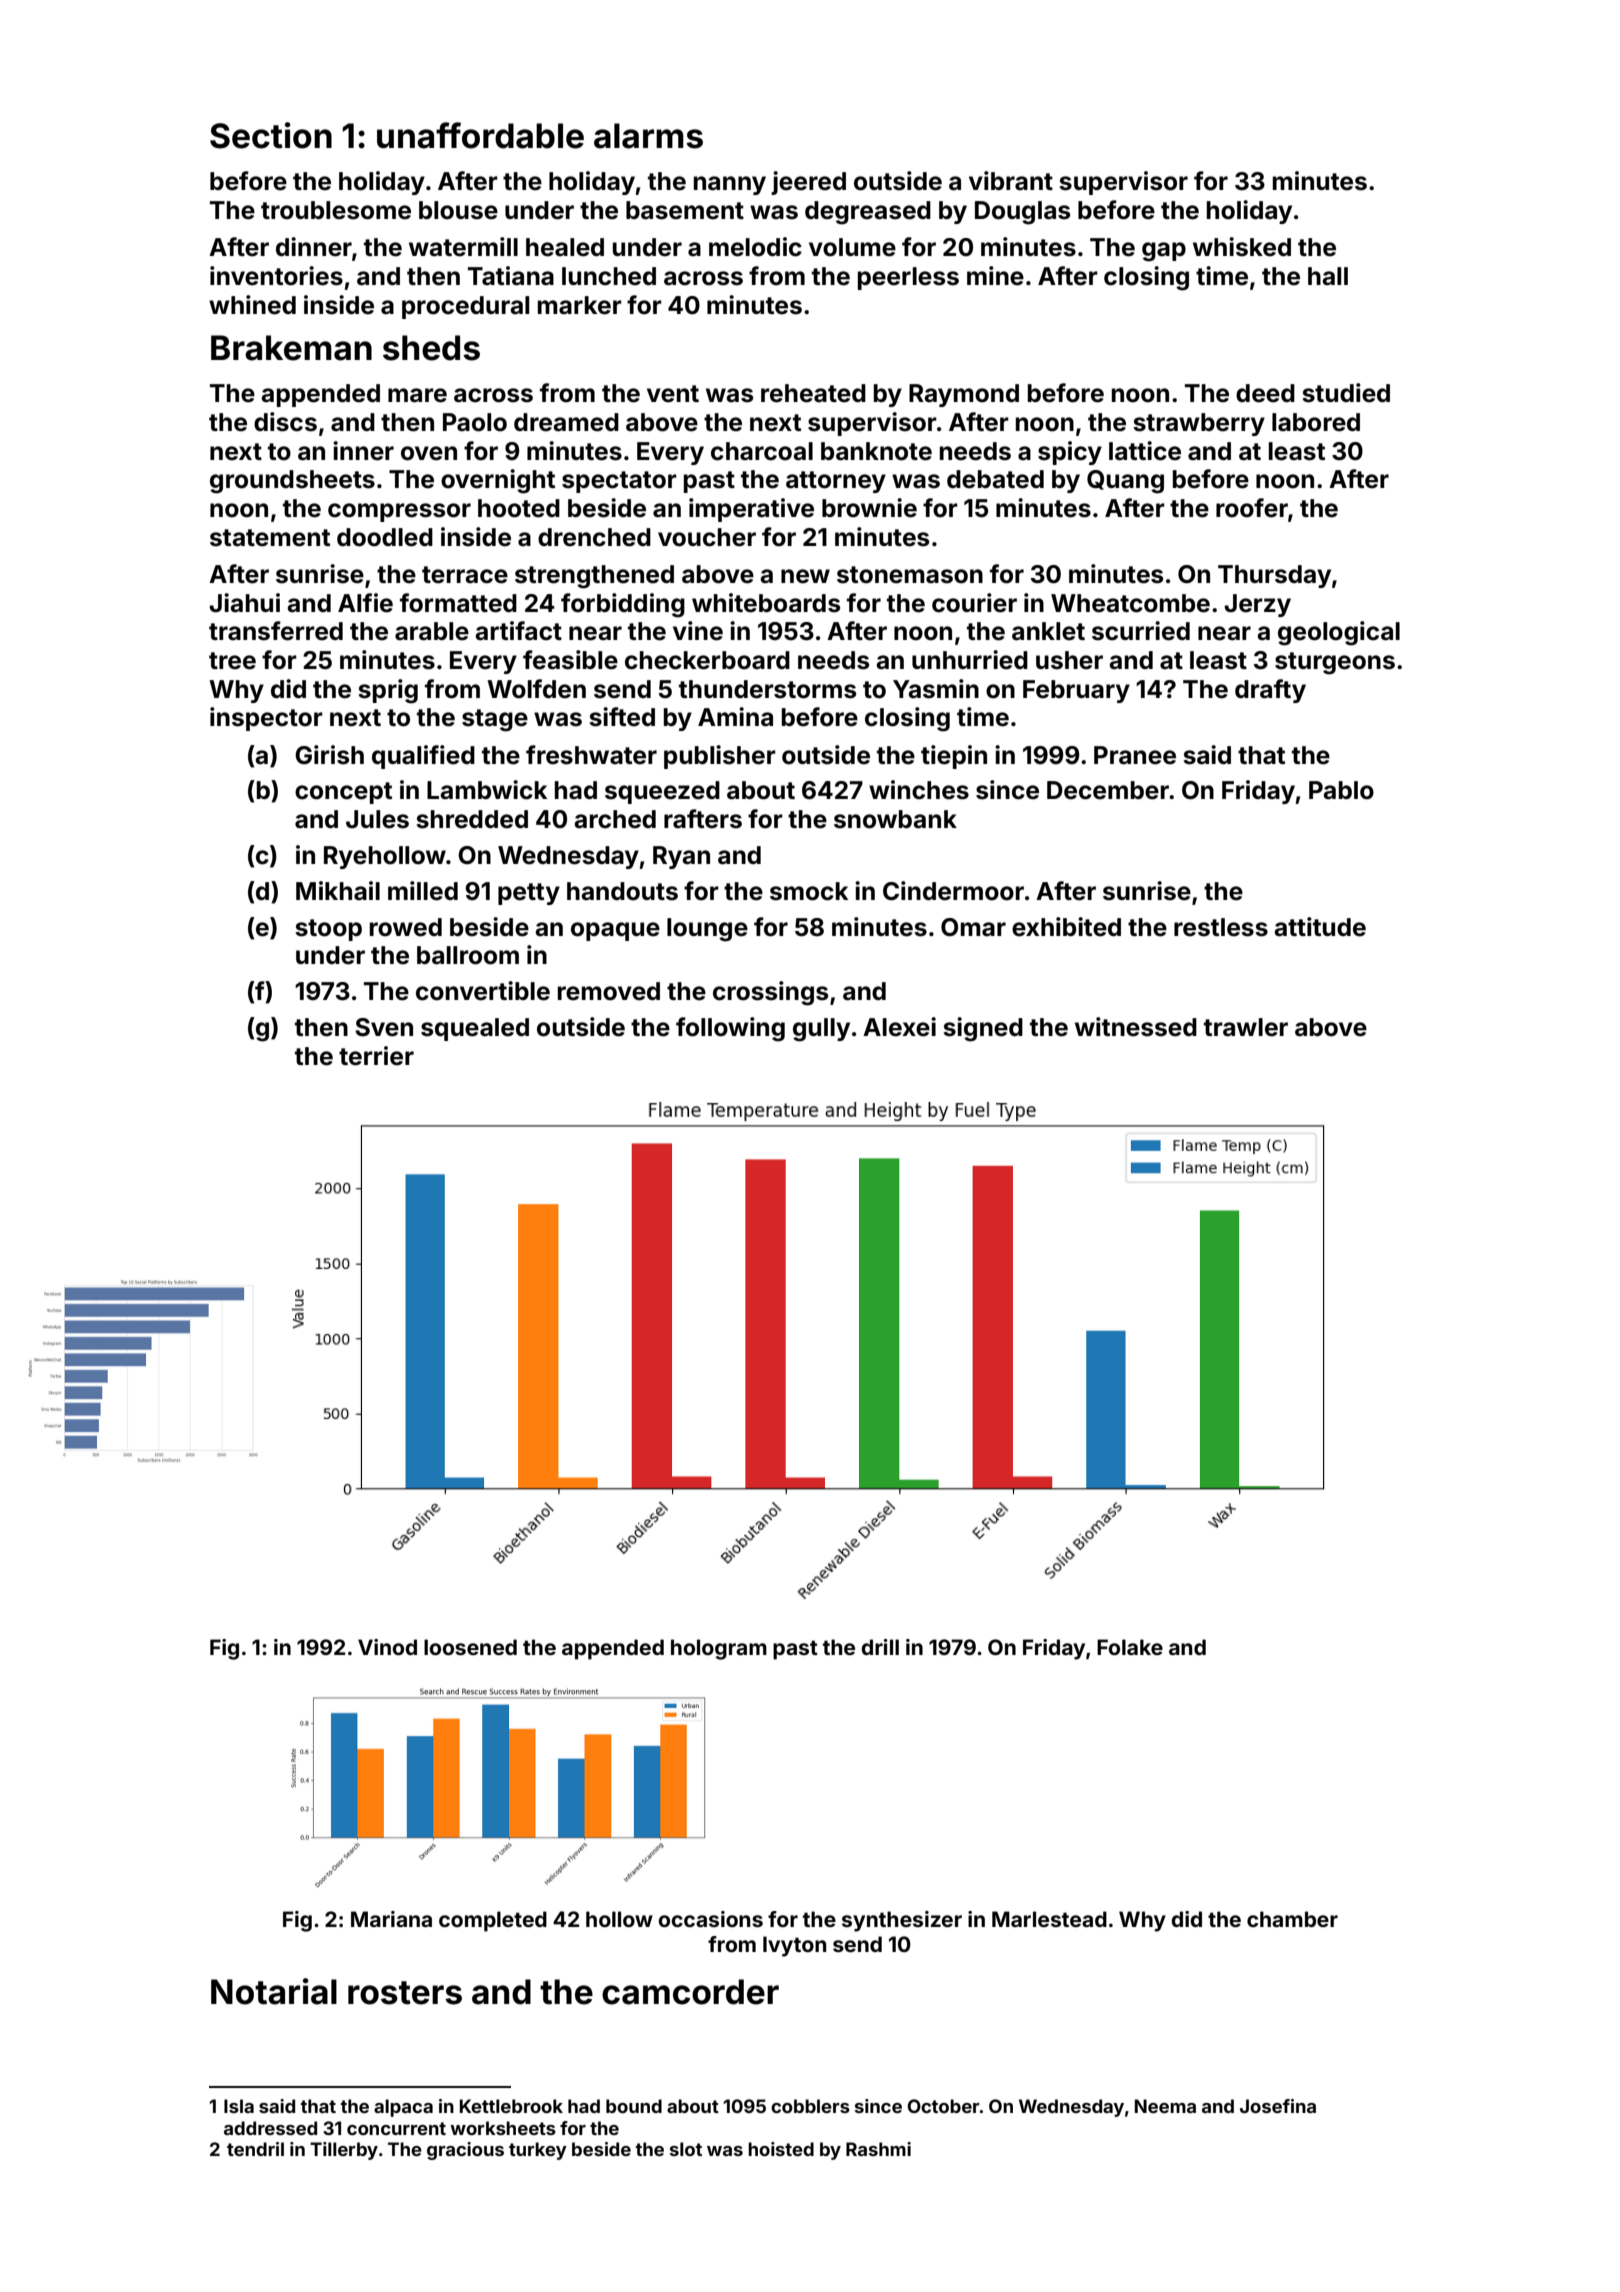 The height and width of the document is (2292, 1620). Describe the element at coordinates (1328, 276) in the document. I see `hall` at that location.
